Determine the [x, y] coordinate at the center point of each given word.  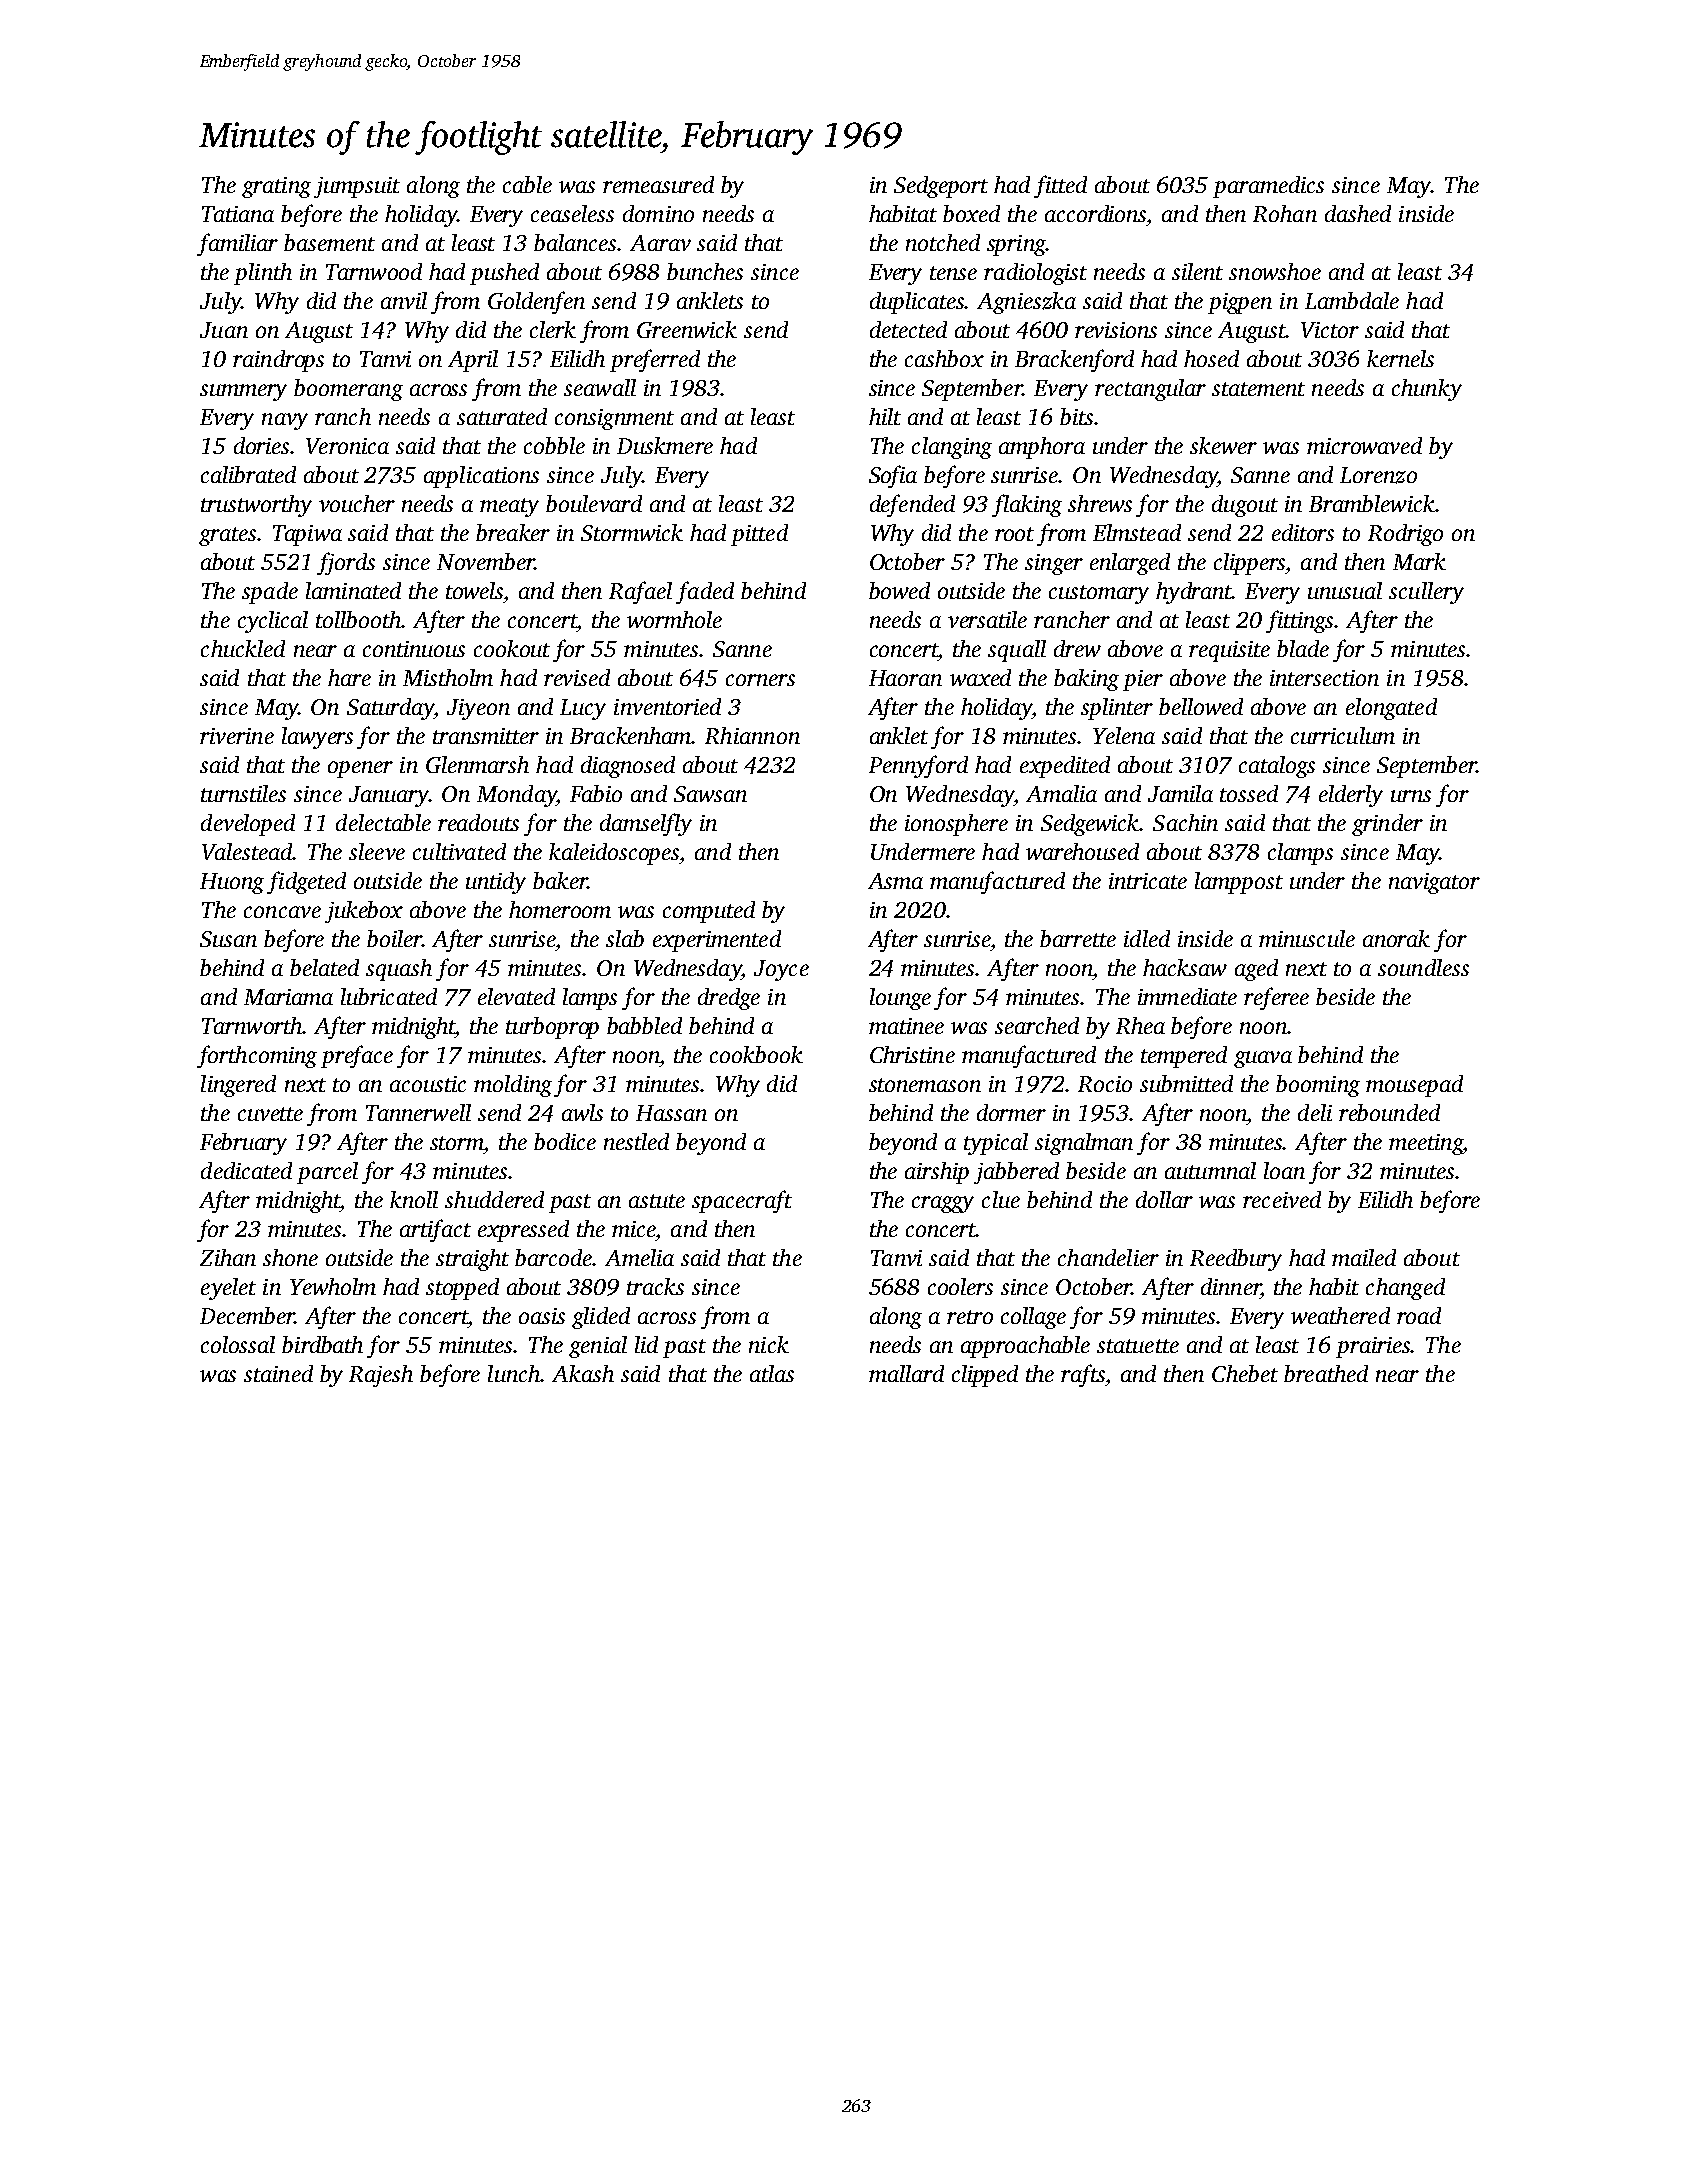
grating [276, 187]
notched [943, 242]
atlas [772, 1373]
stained [278, 1373]
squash [399, 970]
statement [1258, 389]
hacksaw [1185, 967]
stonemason [925, 1085]
